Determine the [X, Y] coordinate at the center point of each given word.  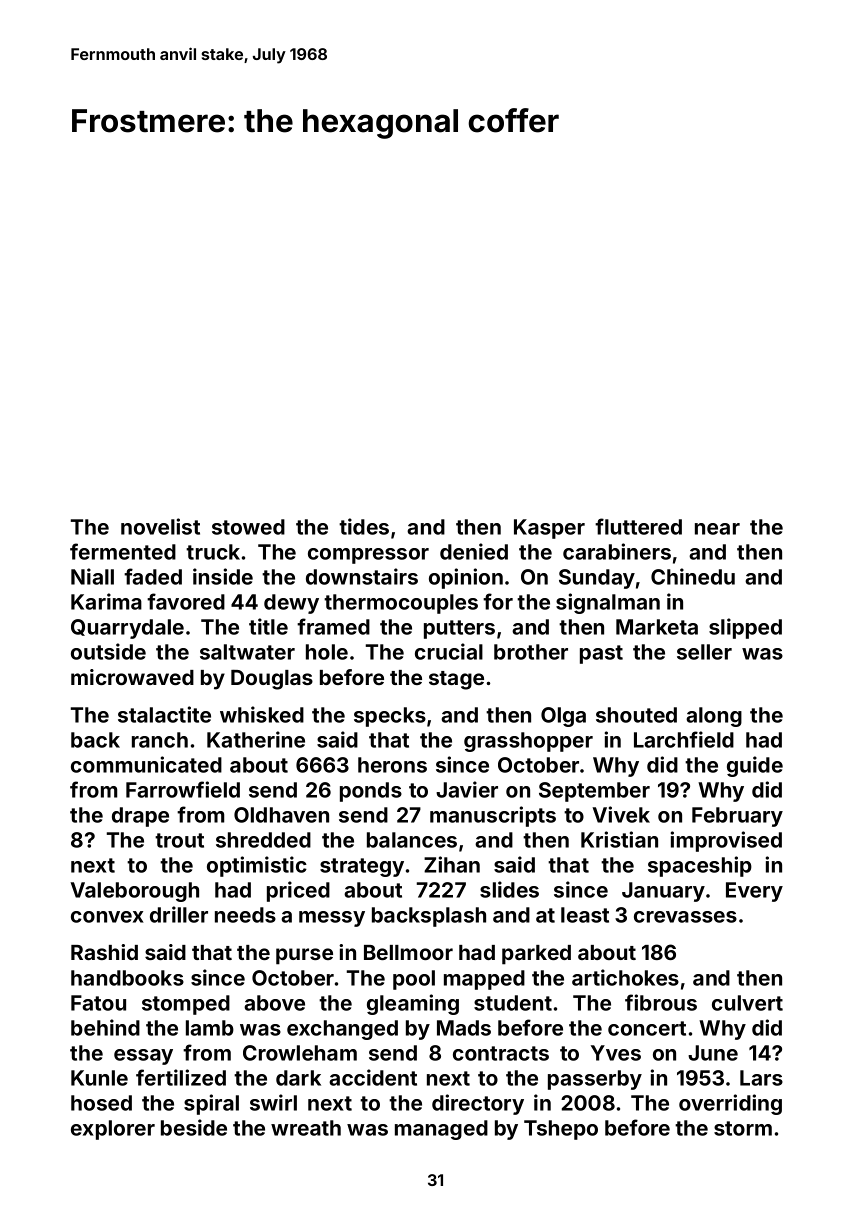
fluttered [638, 526]
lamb [210, 1028]
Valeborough [134, 892]
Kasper [549, 529]
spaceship [700, 866]
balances [412, 840]
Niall [92, 576]
